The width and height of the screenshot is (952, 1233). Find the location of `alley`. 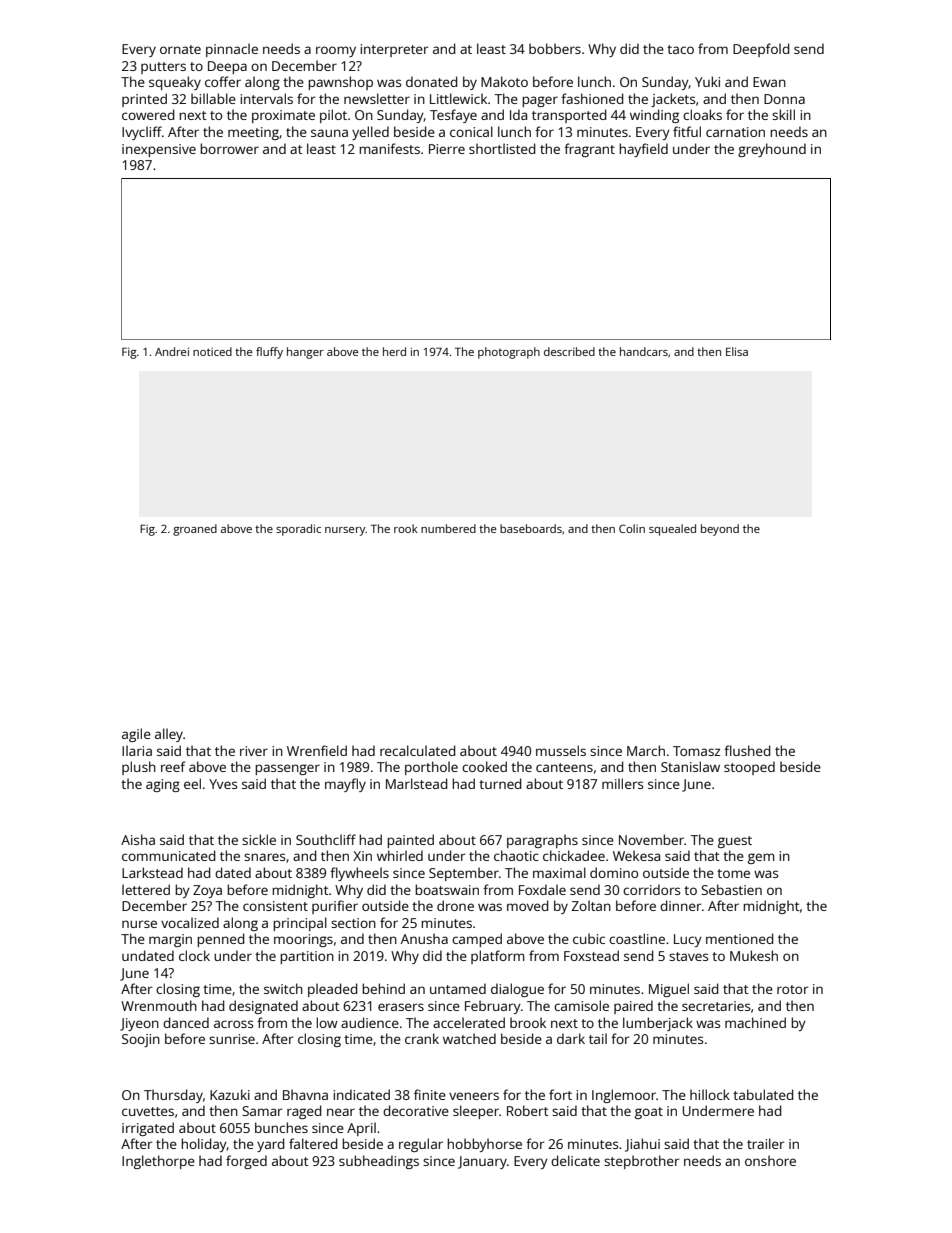

alley is located at coordinates (169, 735).
